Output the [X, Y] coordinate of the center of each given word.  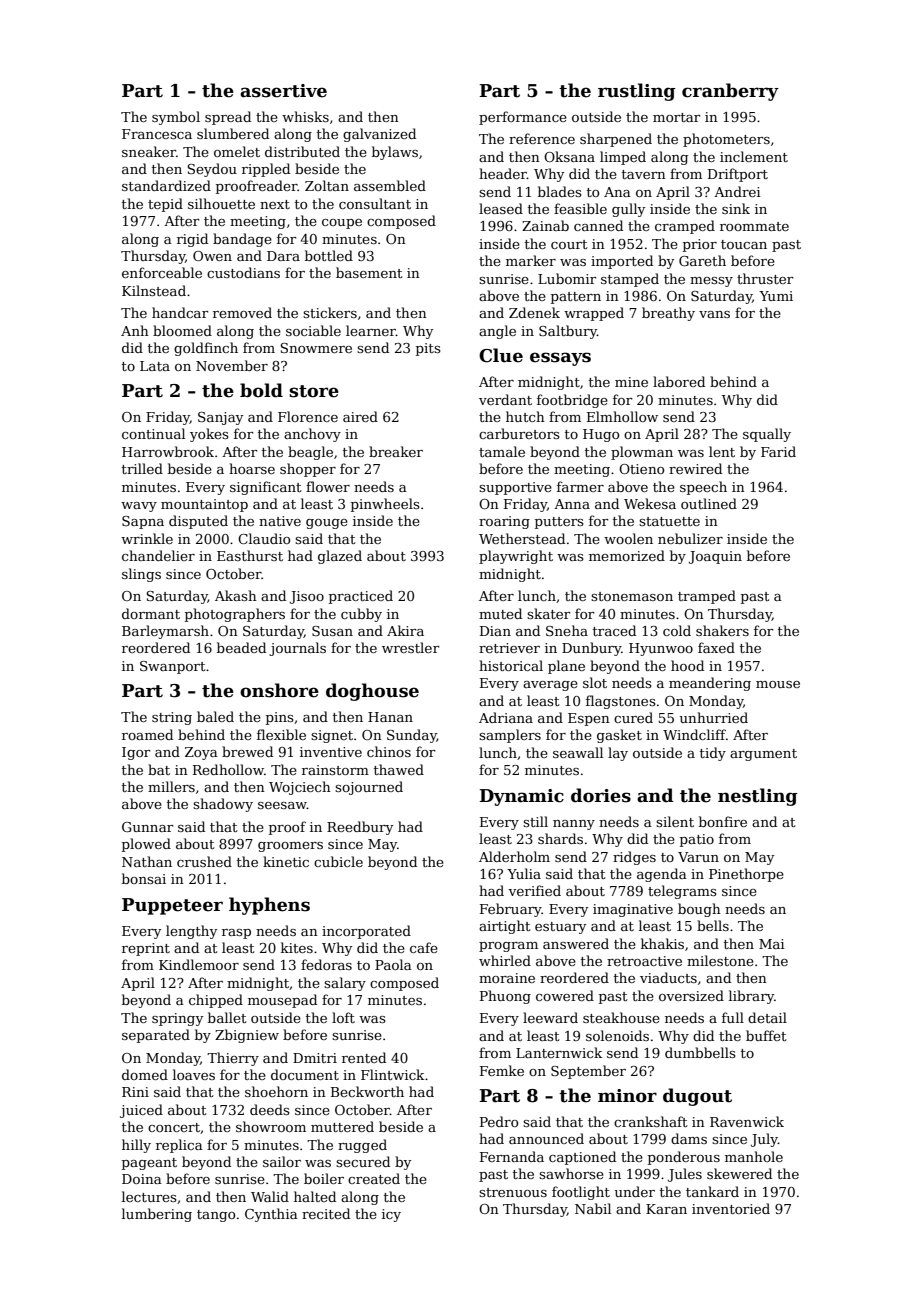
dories [601, 795]
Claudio [264, 538]
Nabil [593, 1208]
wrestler [410, 647]
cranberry [730, 92]
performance [523, 118]
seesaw [282, 805]
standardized [166, 185]
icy [391, 1215]
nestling [758, 797]
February [511, 910]
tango [216, 1216]
